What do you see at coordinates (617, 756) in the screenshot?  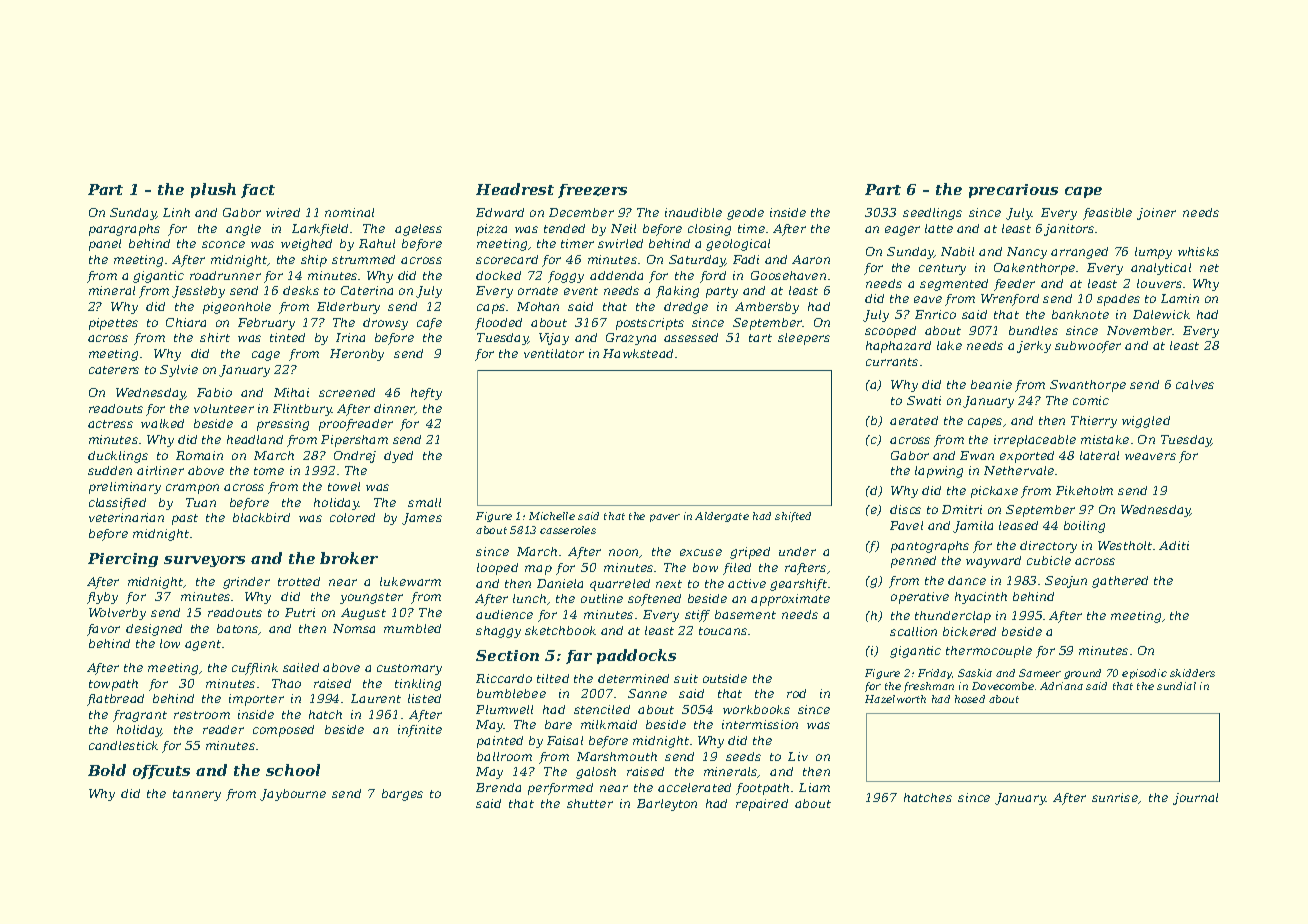 I see `Marshmouth` at bounding box center [617, 756].
